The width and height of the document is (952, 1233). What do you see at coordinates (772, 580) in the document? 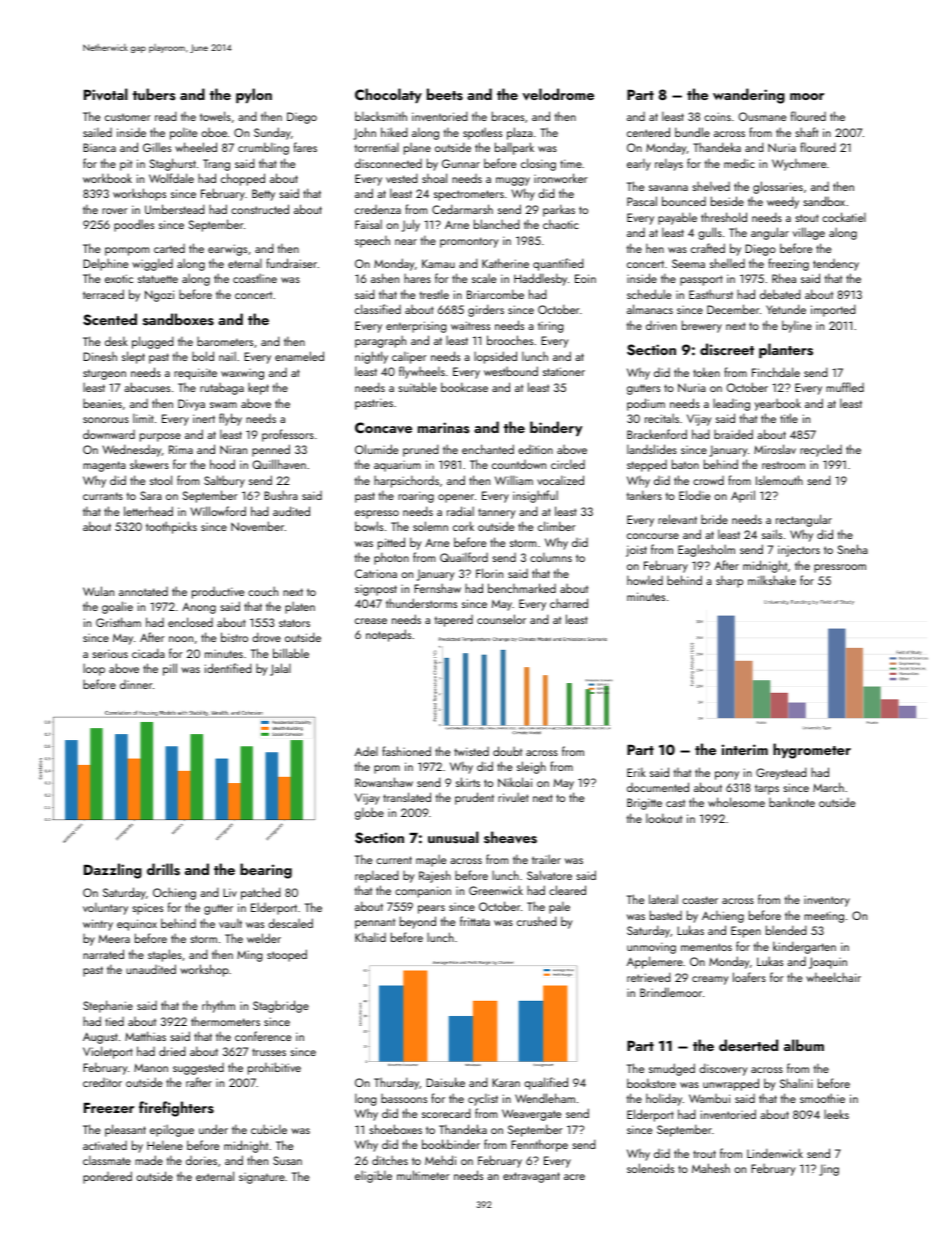
I see `milkshake` at bounding box center [772, 580].
